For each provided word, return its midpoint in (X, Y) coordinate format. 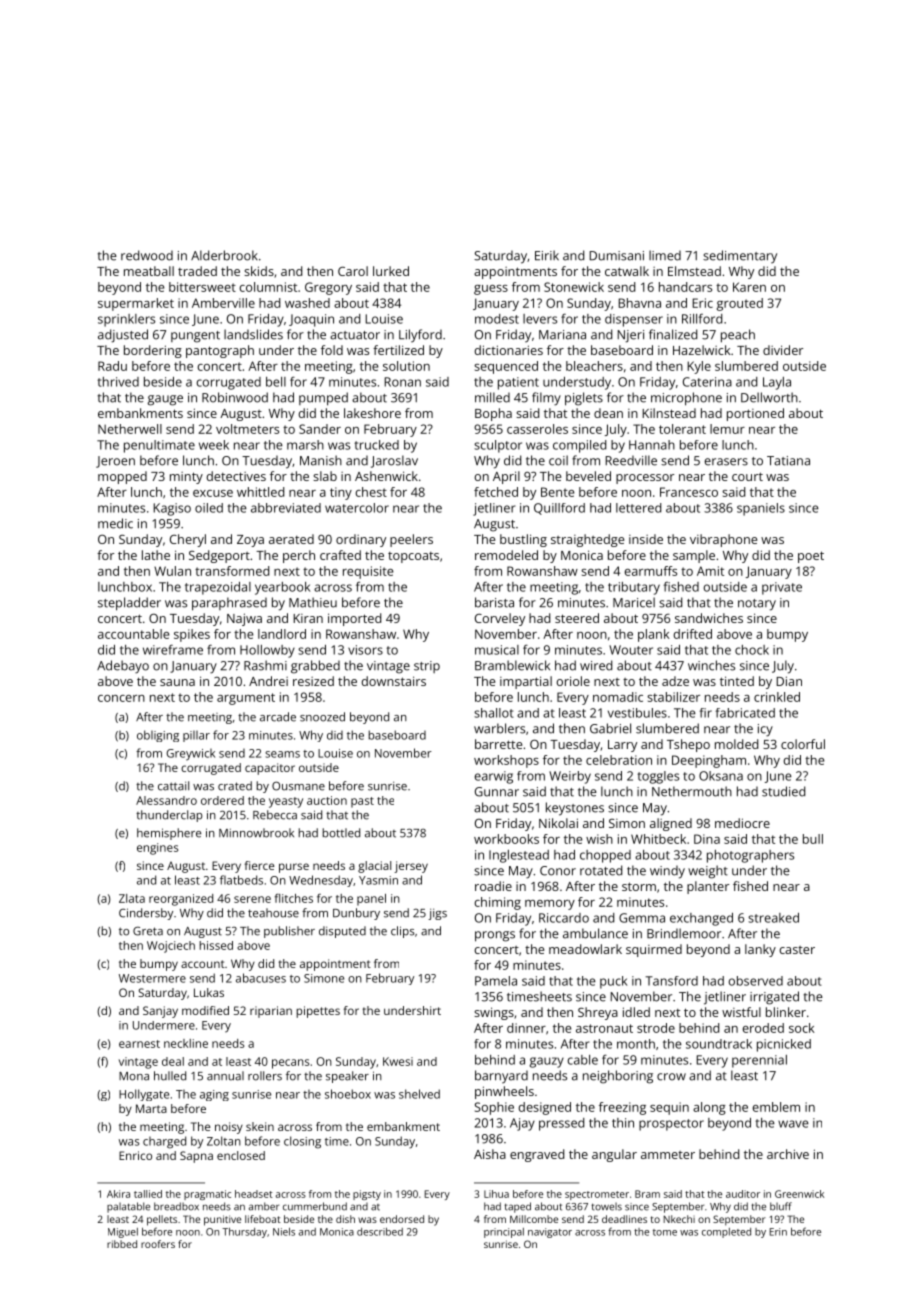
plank (654, 635)
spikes (192, 635)
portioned (755, 414)
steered (577, 618)
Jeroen (115, 462)
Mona (134, 1076)
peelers (411, 540)
